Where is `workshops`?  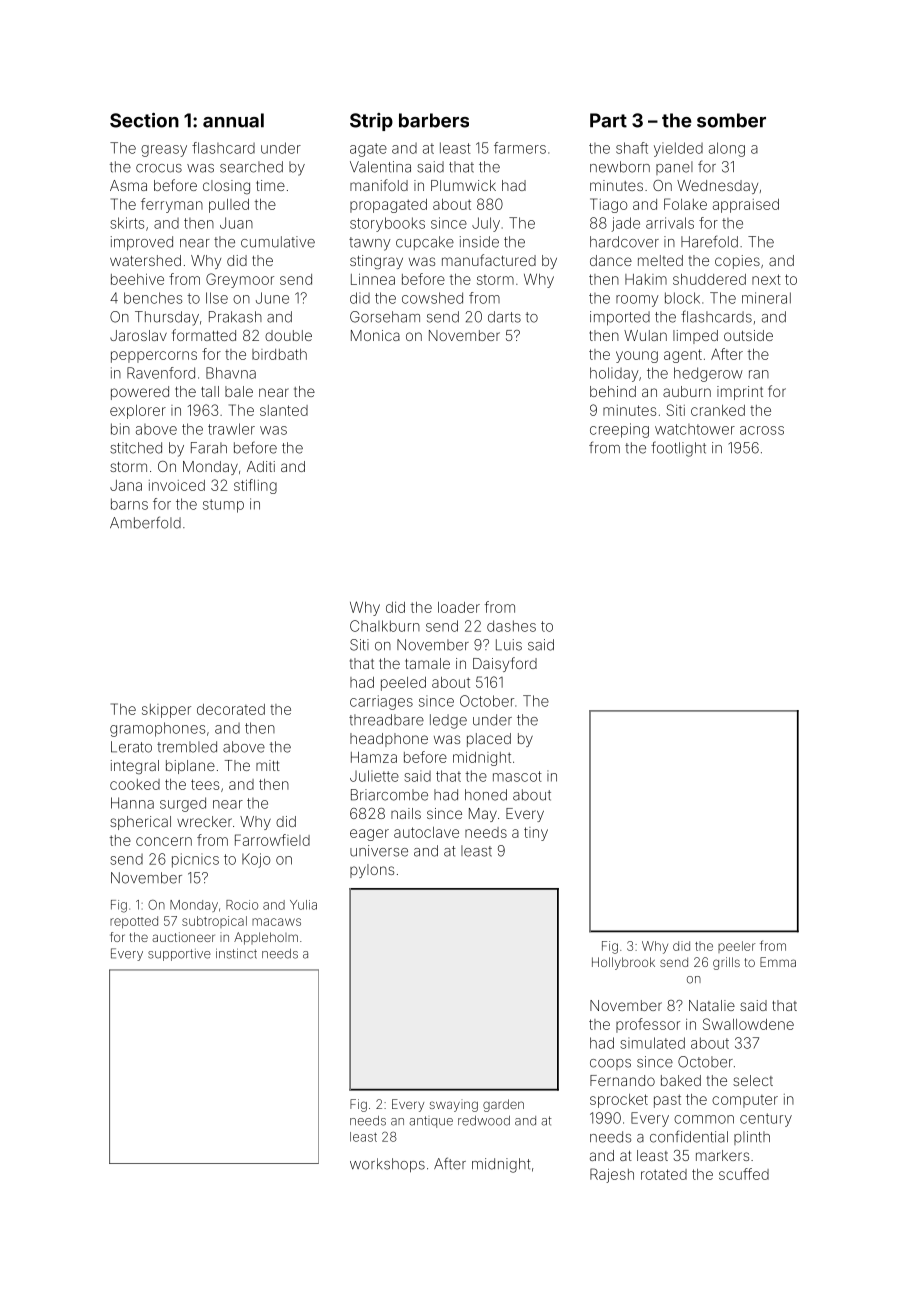
workshops is located at coordinates (387, 1165).
